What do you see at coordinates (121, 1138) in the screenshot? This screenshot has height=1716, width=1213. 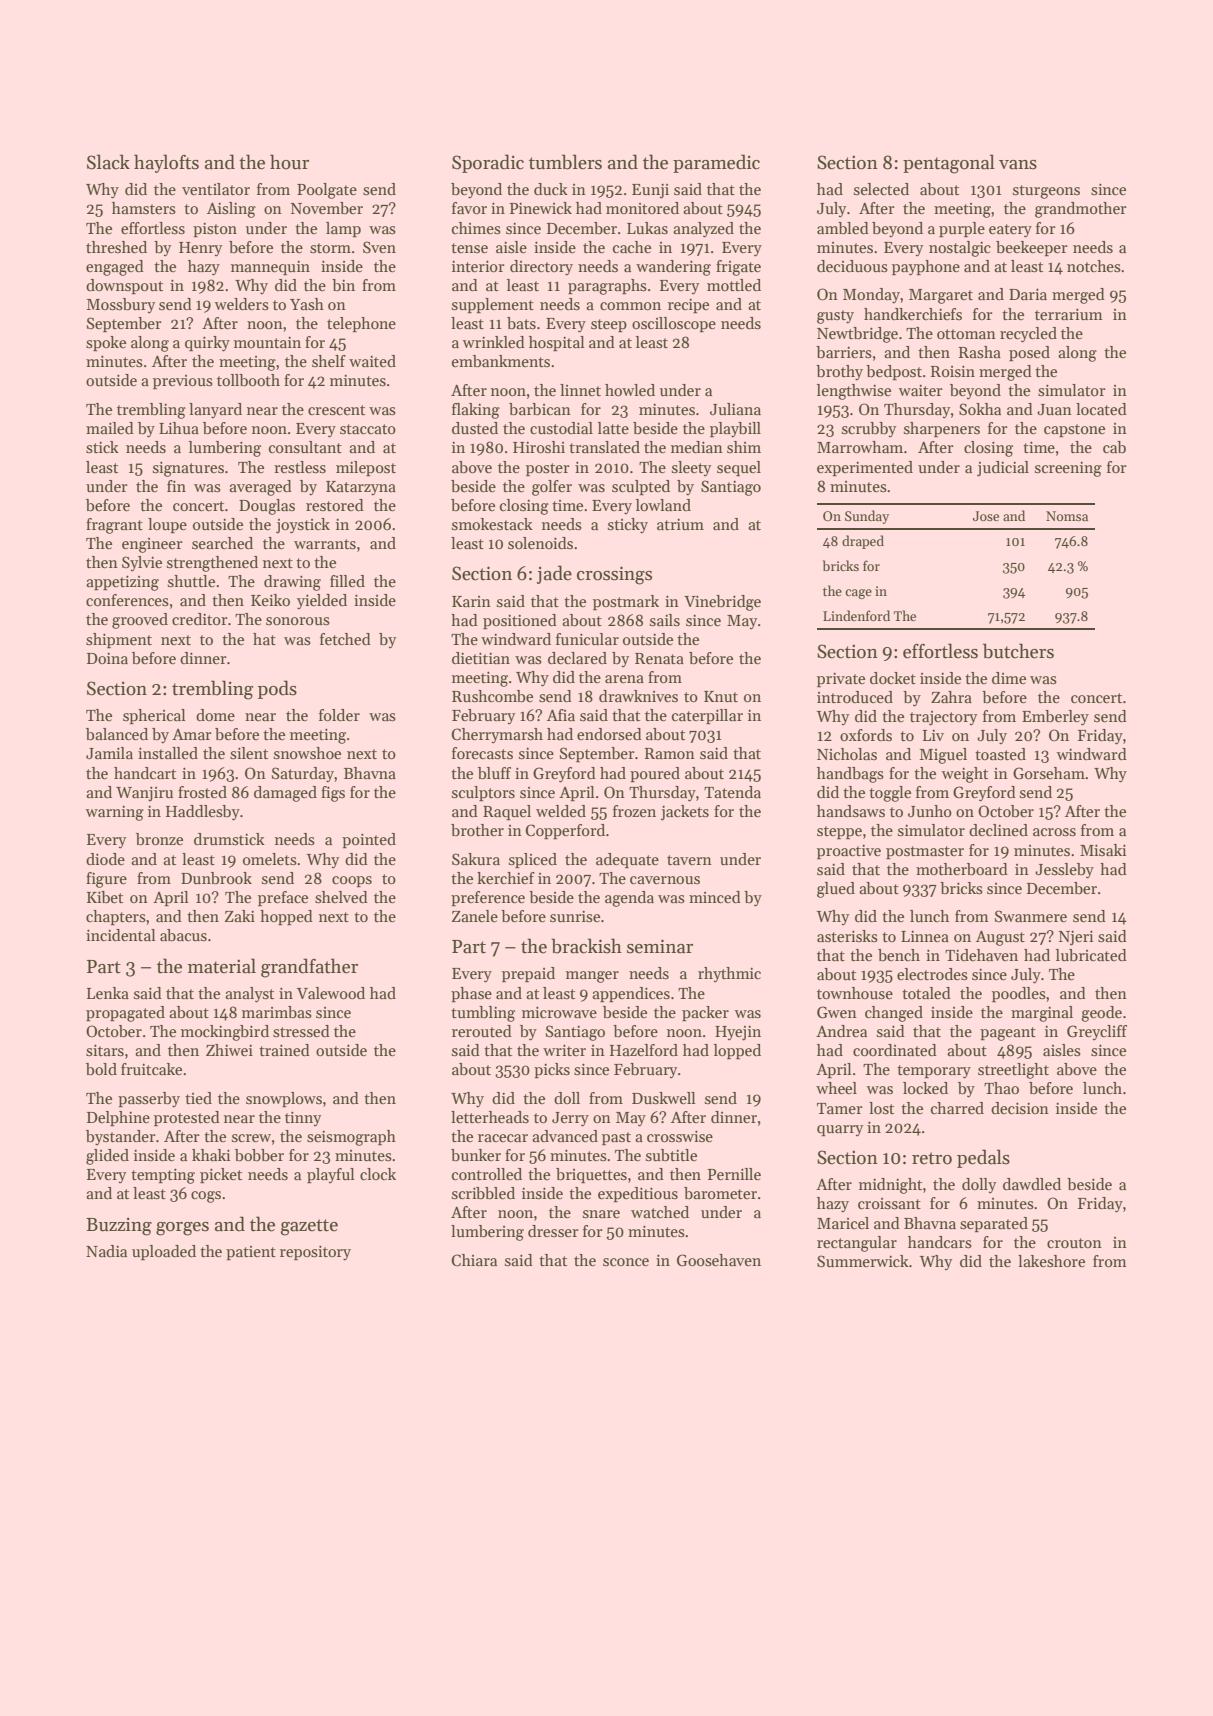 I see `bystander` at bounding box center [121, 1138].
